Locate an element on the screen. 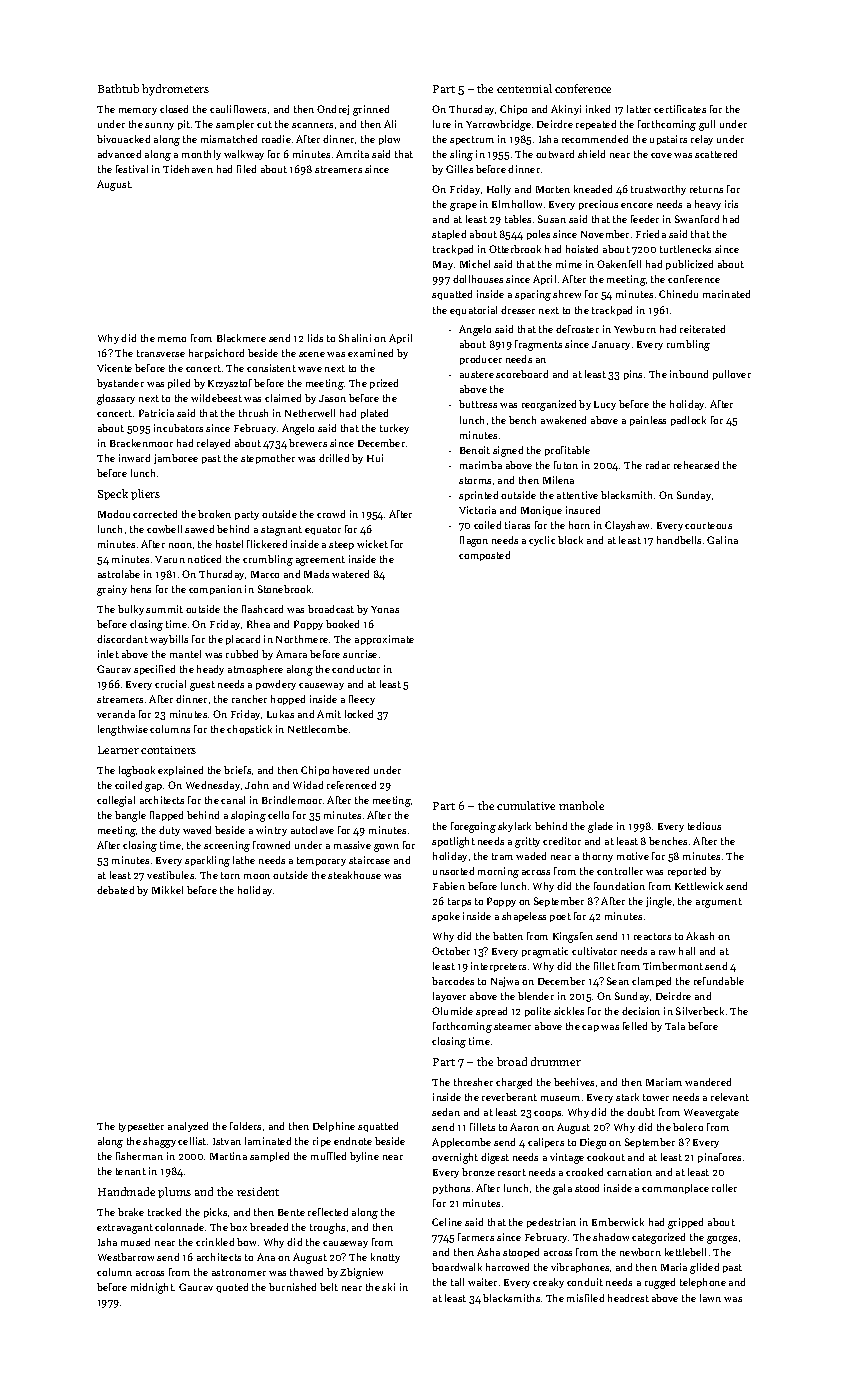 This screenshot has height=1400, width=849. hydrometers is located at coordinates (175, 90).
